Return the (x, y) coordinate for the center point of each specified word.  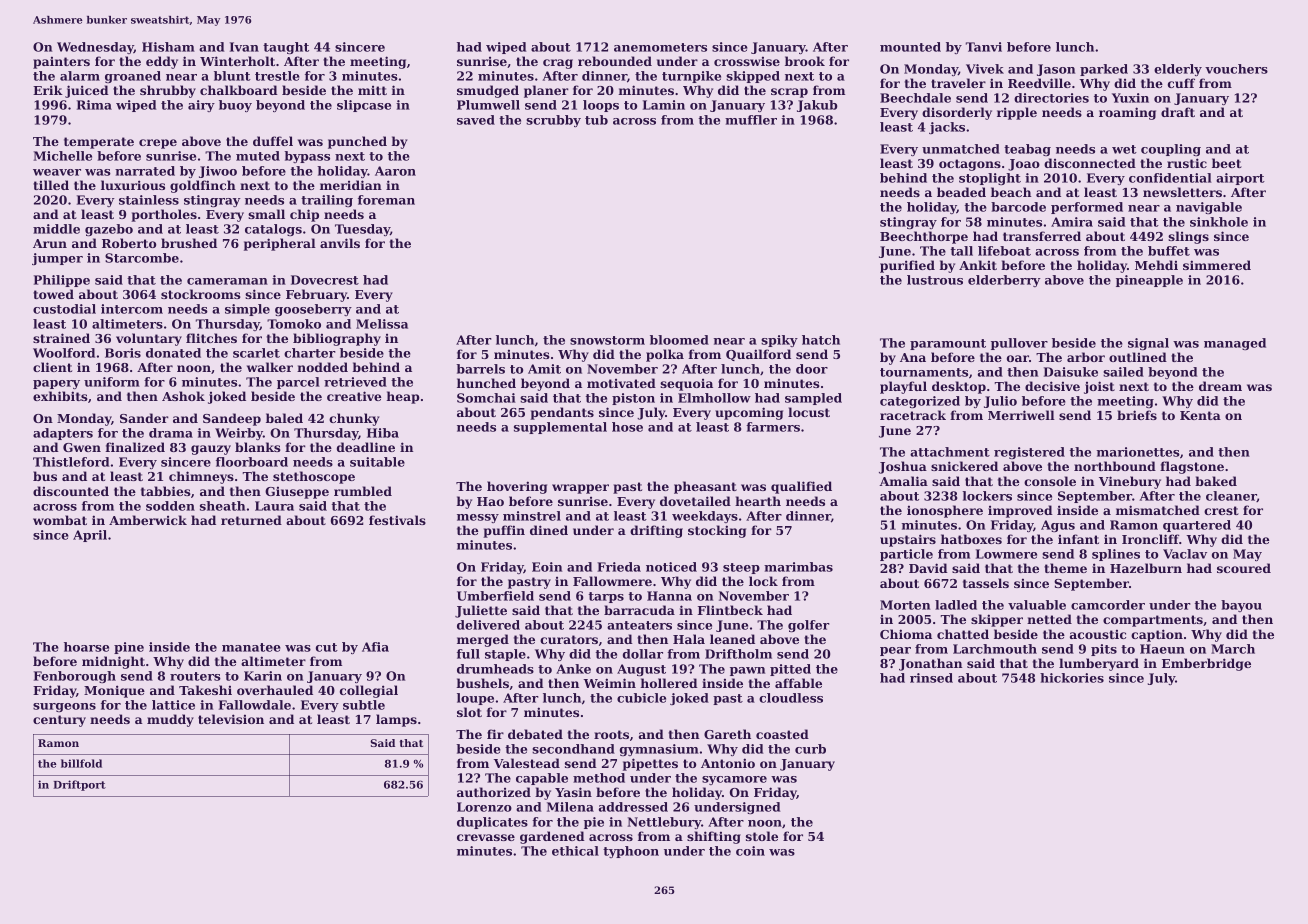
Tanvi (984, 47)
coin (750, 851)
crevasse (486, 837)
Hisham (168, 47)
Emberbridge (1206, 664)
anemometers (660, 47)
